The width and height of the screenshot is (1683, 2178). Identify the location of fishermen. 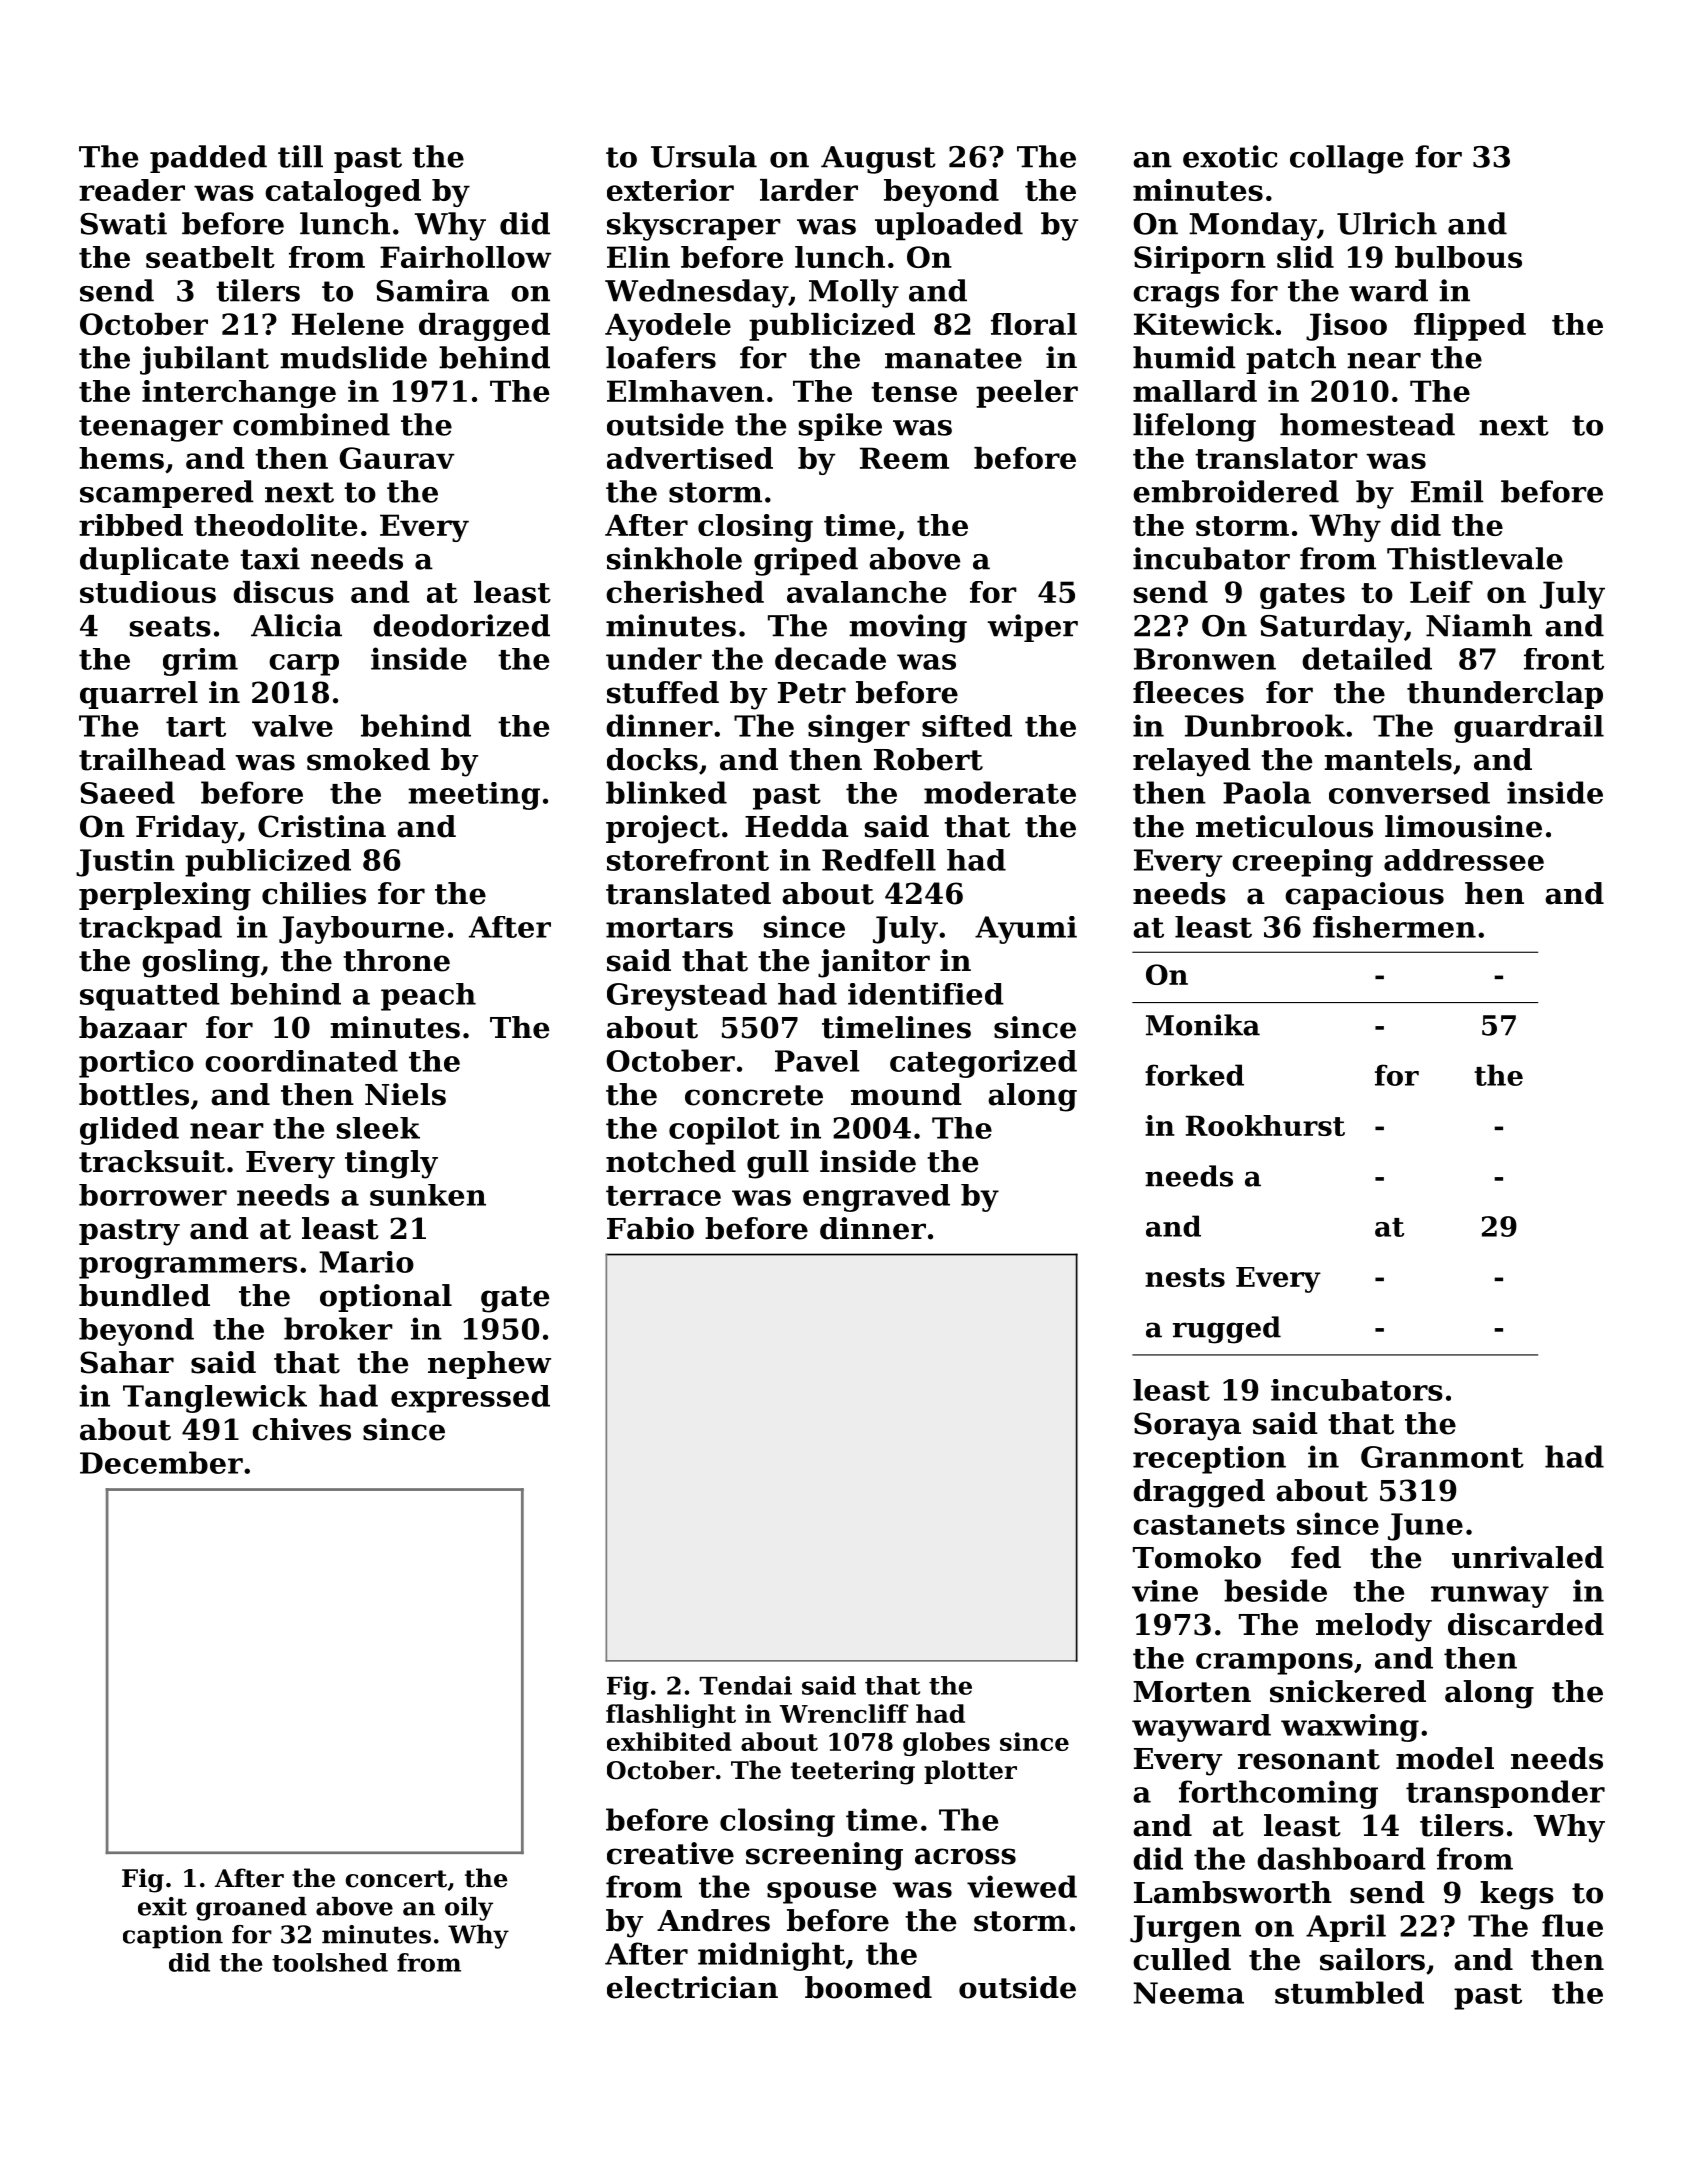
(1394, 927).
